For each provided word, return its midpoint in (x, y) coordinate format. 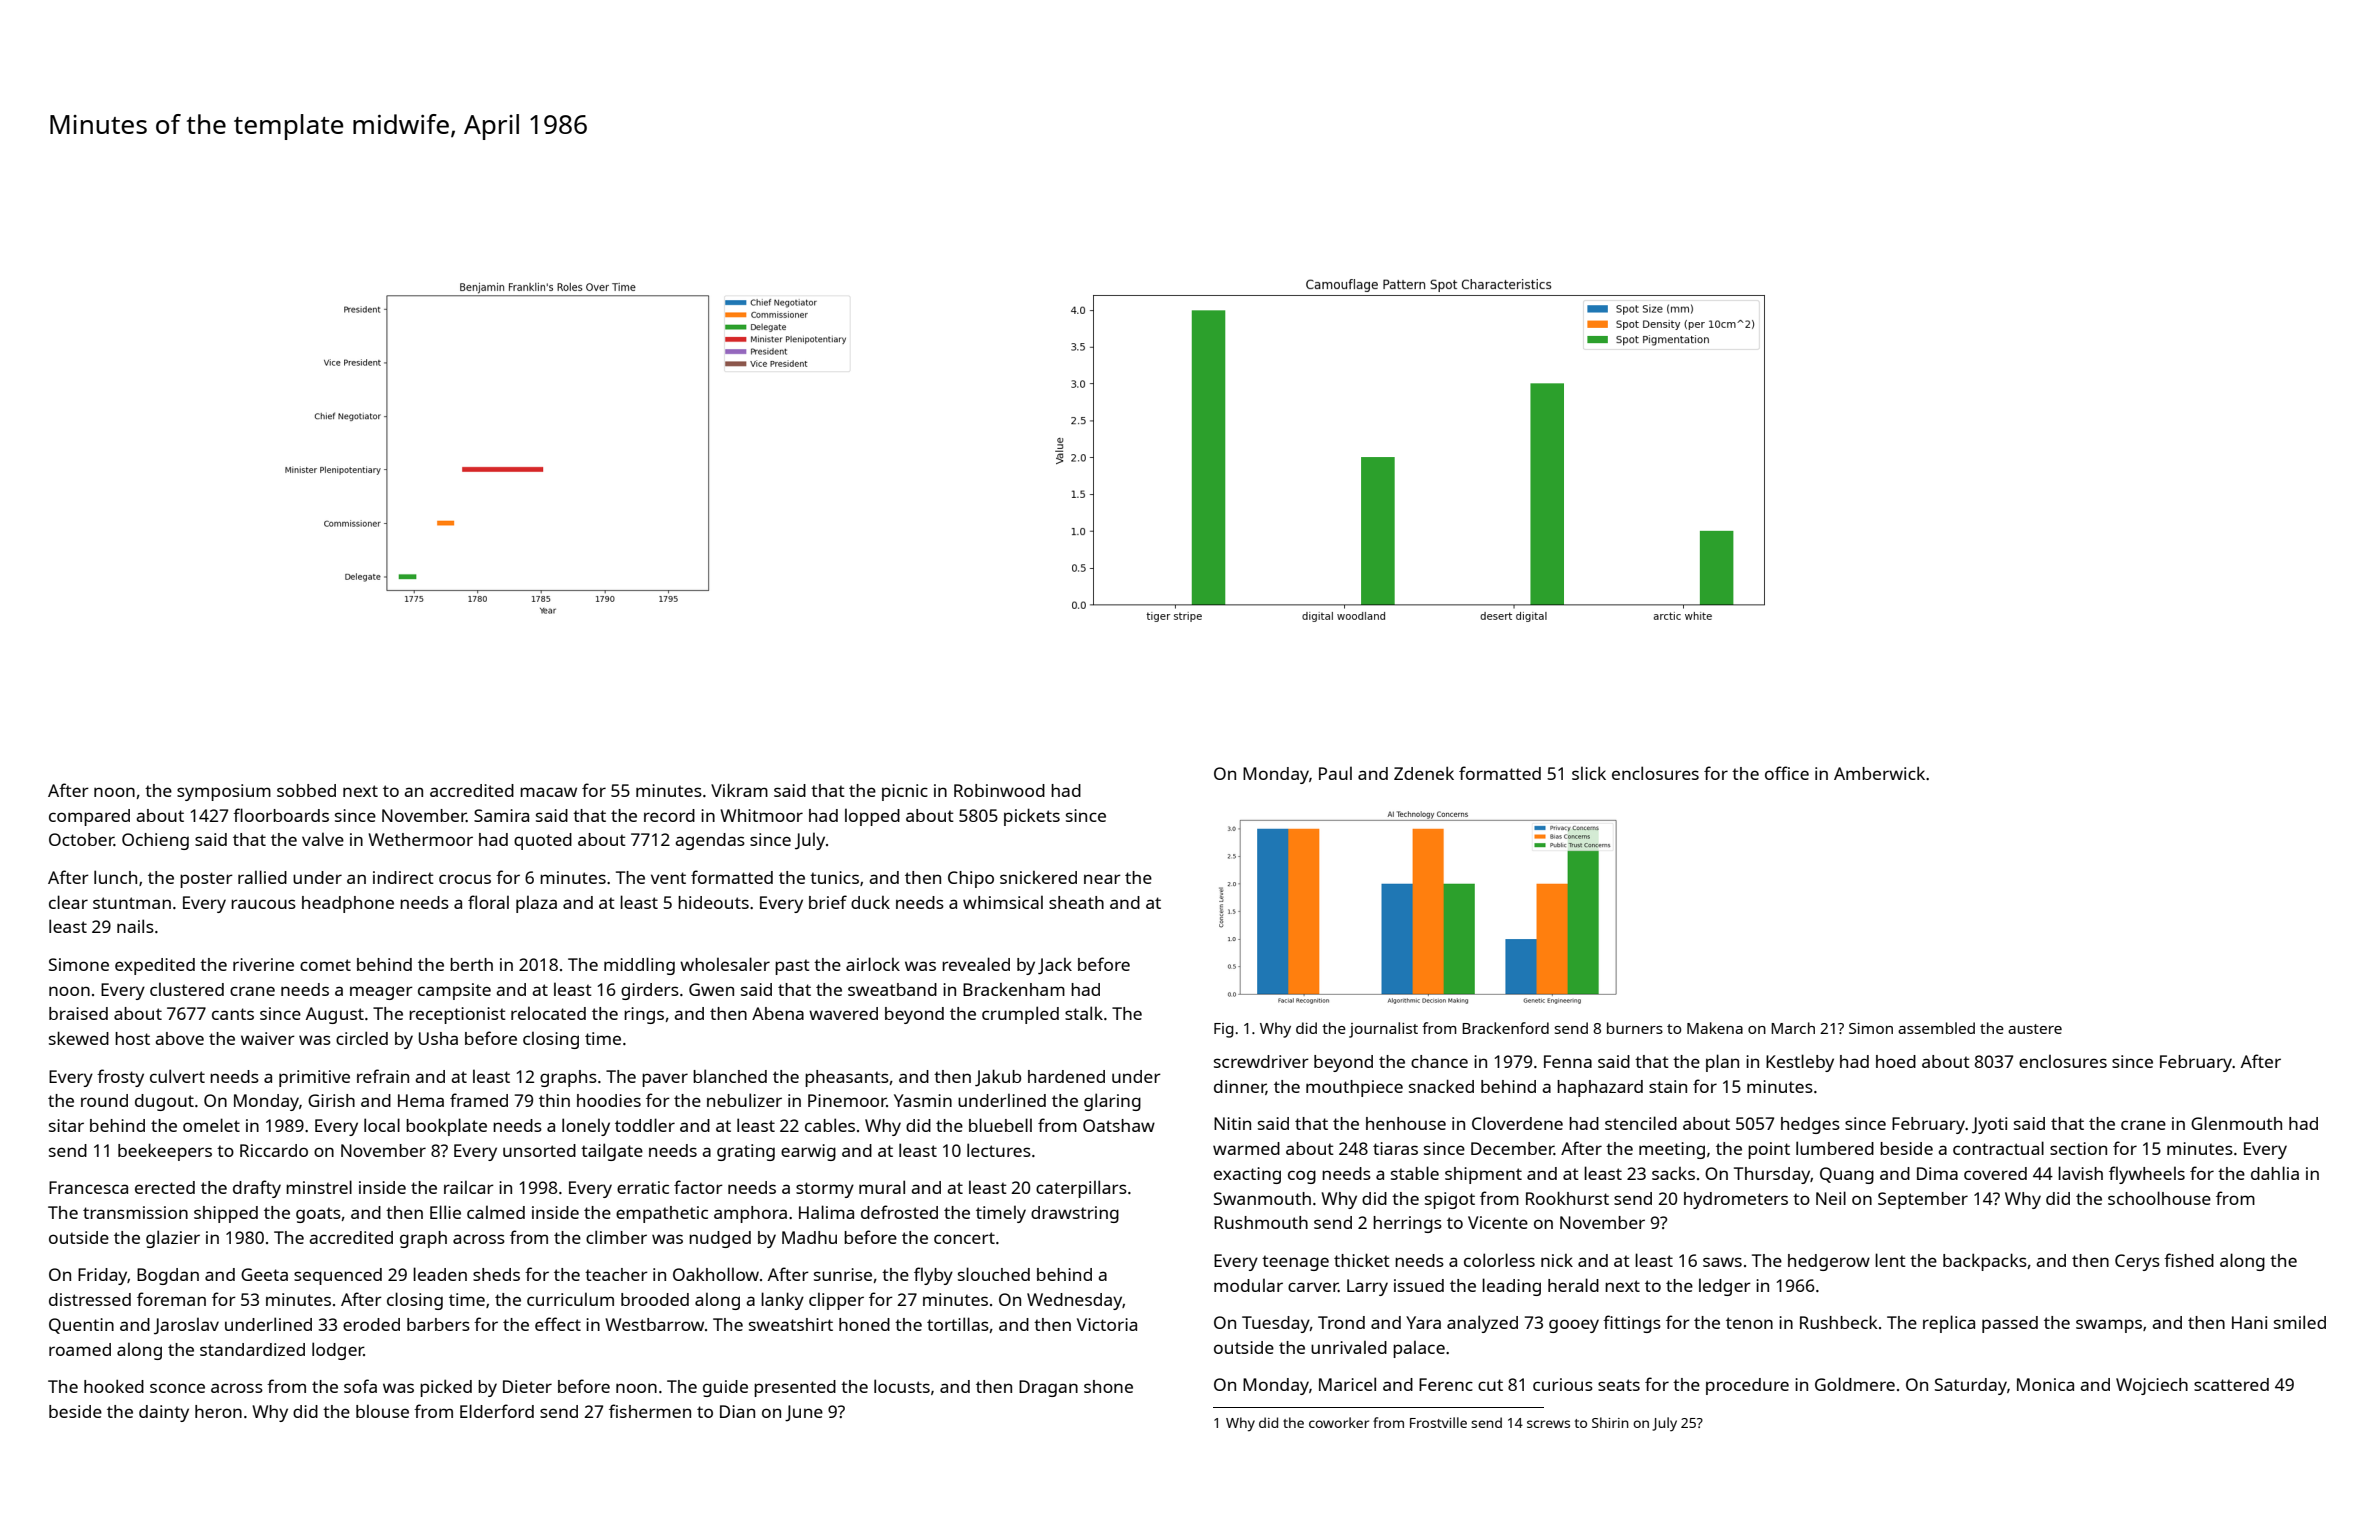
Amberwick (1879, 773)
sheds (496, 1274)
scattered (2231, 1384)
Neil (1831, 1198)
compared (89, 817)
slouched (994, 1274)
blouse (382, 1411)
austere (2035, 1029)
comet (325, 965)
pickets (1032, 817)
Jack (1055, 966)
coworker (1339, 1422)
